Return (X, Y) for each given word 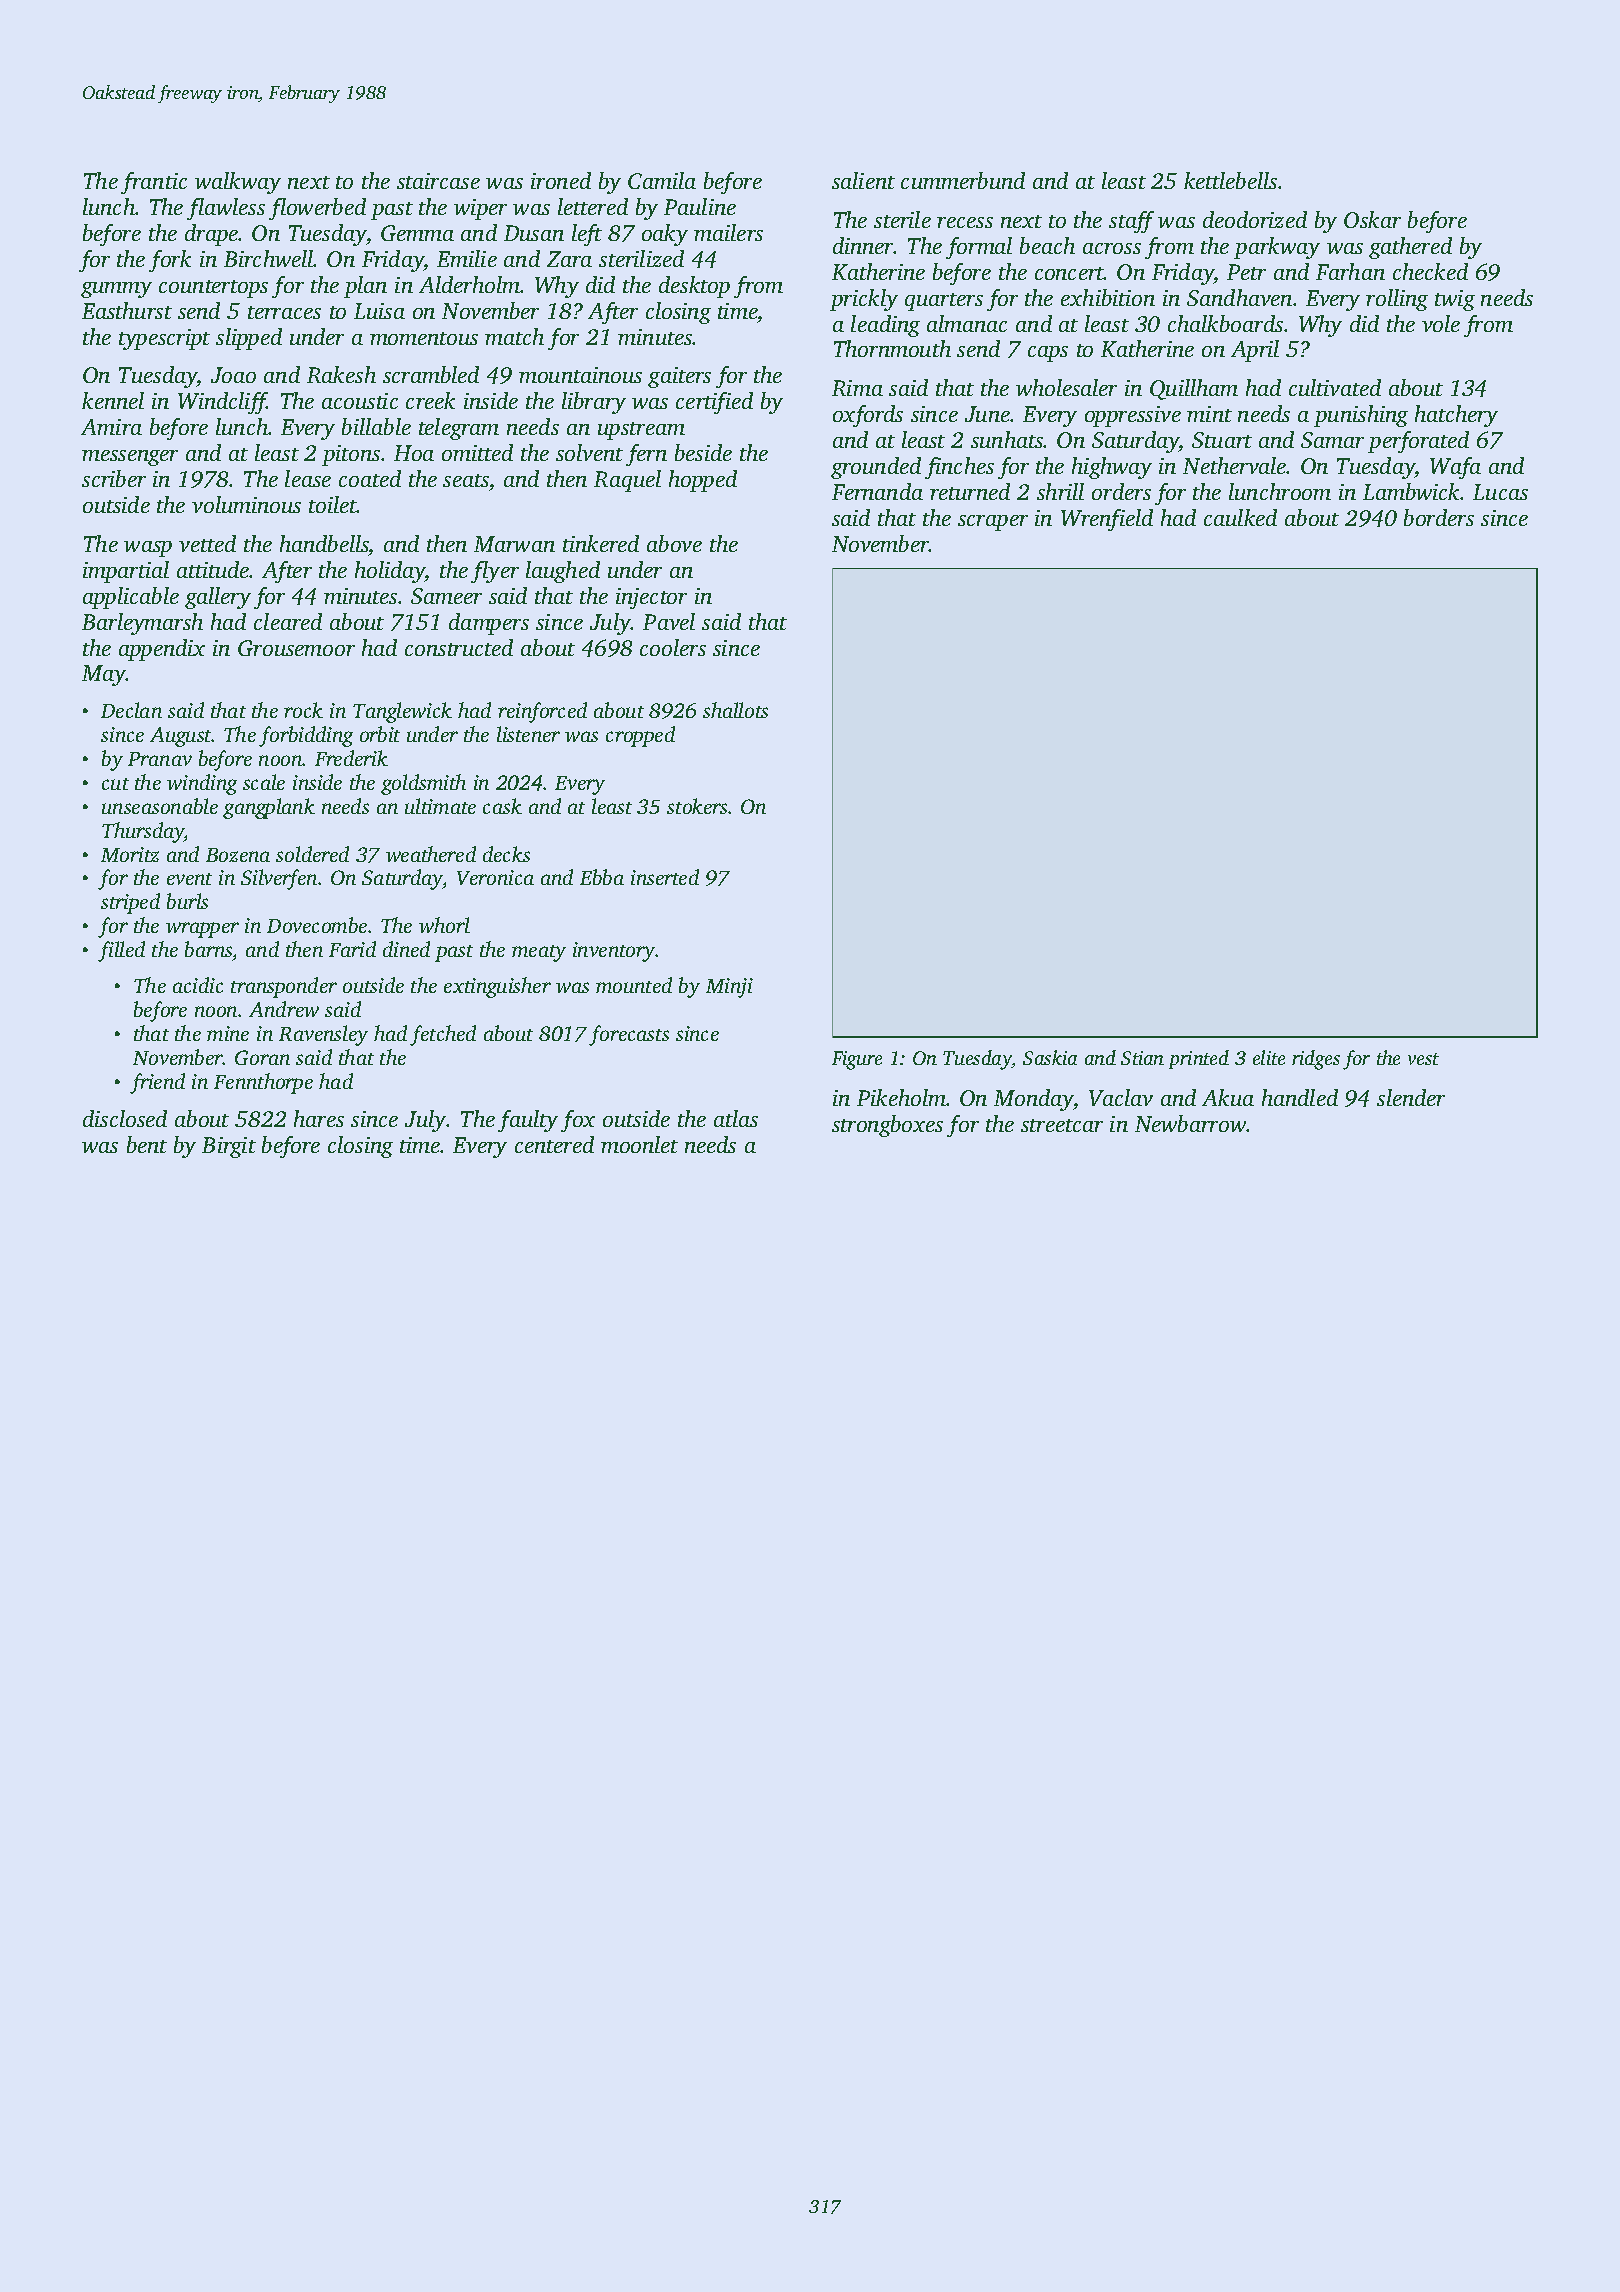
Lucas (1500, 492)
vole (1441, 323)
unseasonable (160, 806)
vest (1423, 1059)
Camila (662, 180)
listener (528, 734)
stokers (698, 806)
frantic (154, 183)
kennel (113, 400)
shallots (735, 710)
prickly (864, 300)
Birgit (229, 1147)
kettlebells (1230, 180)
